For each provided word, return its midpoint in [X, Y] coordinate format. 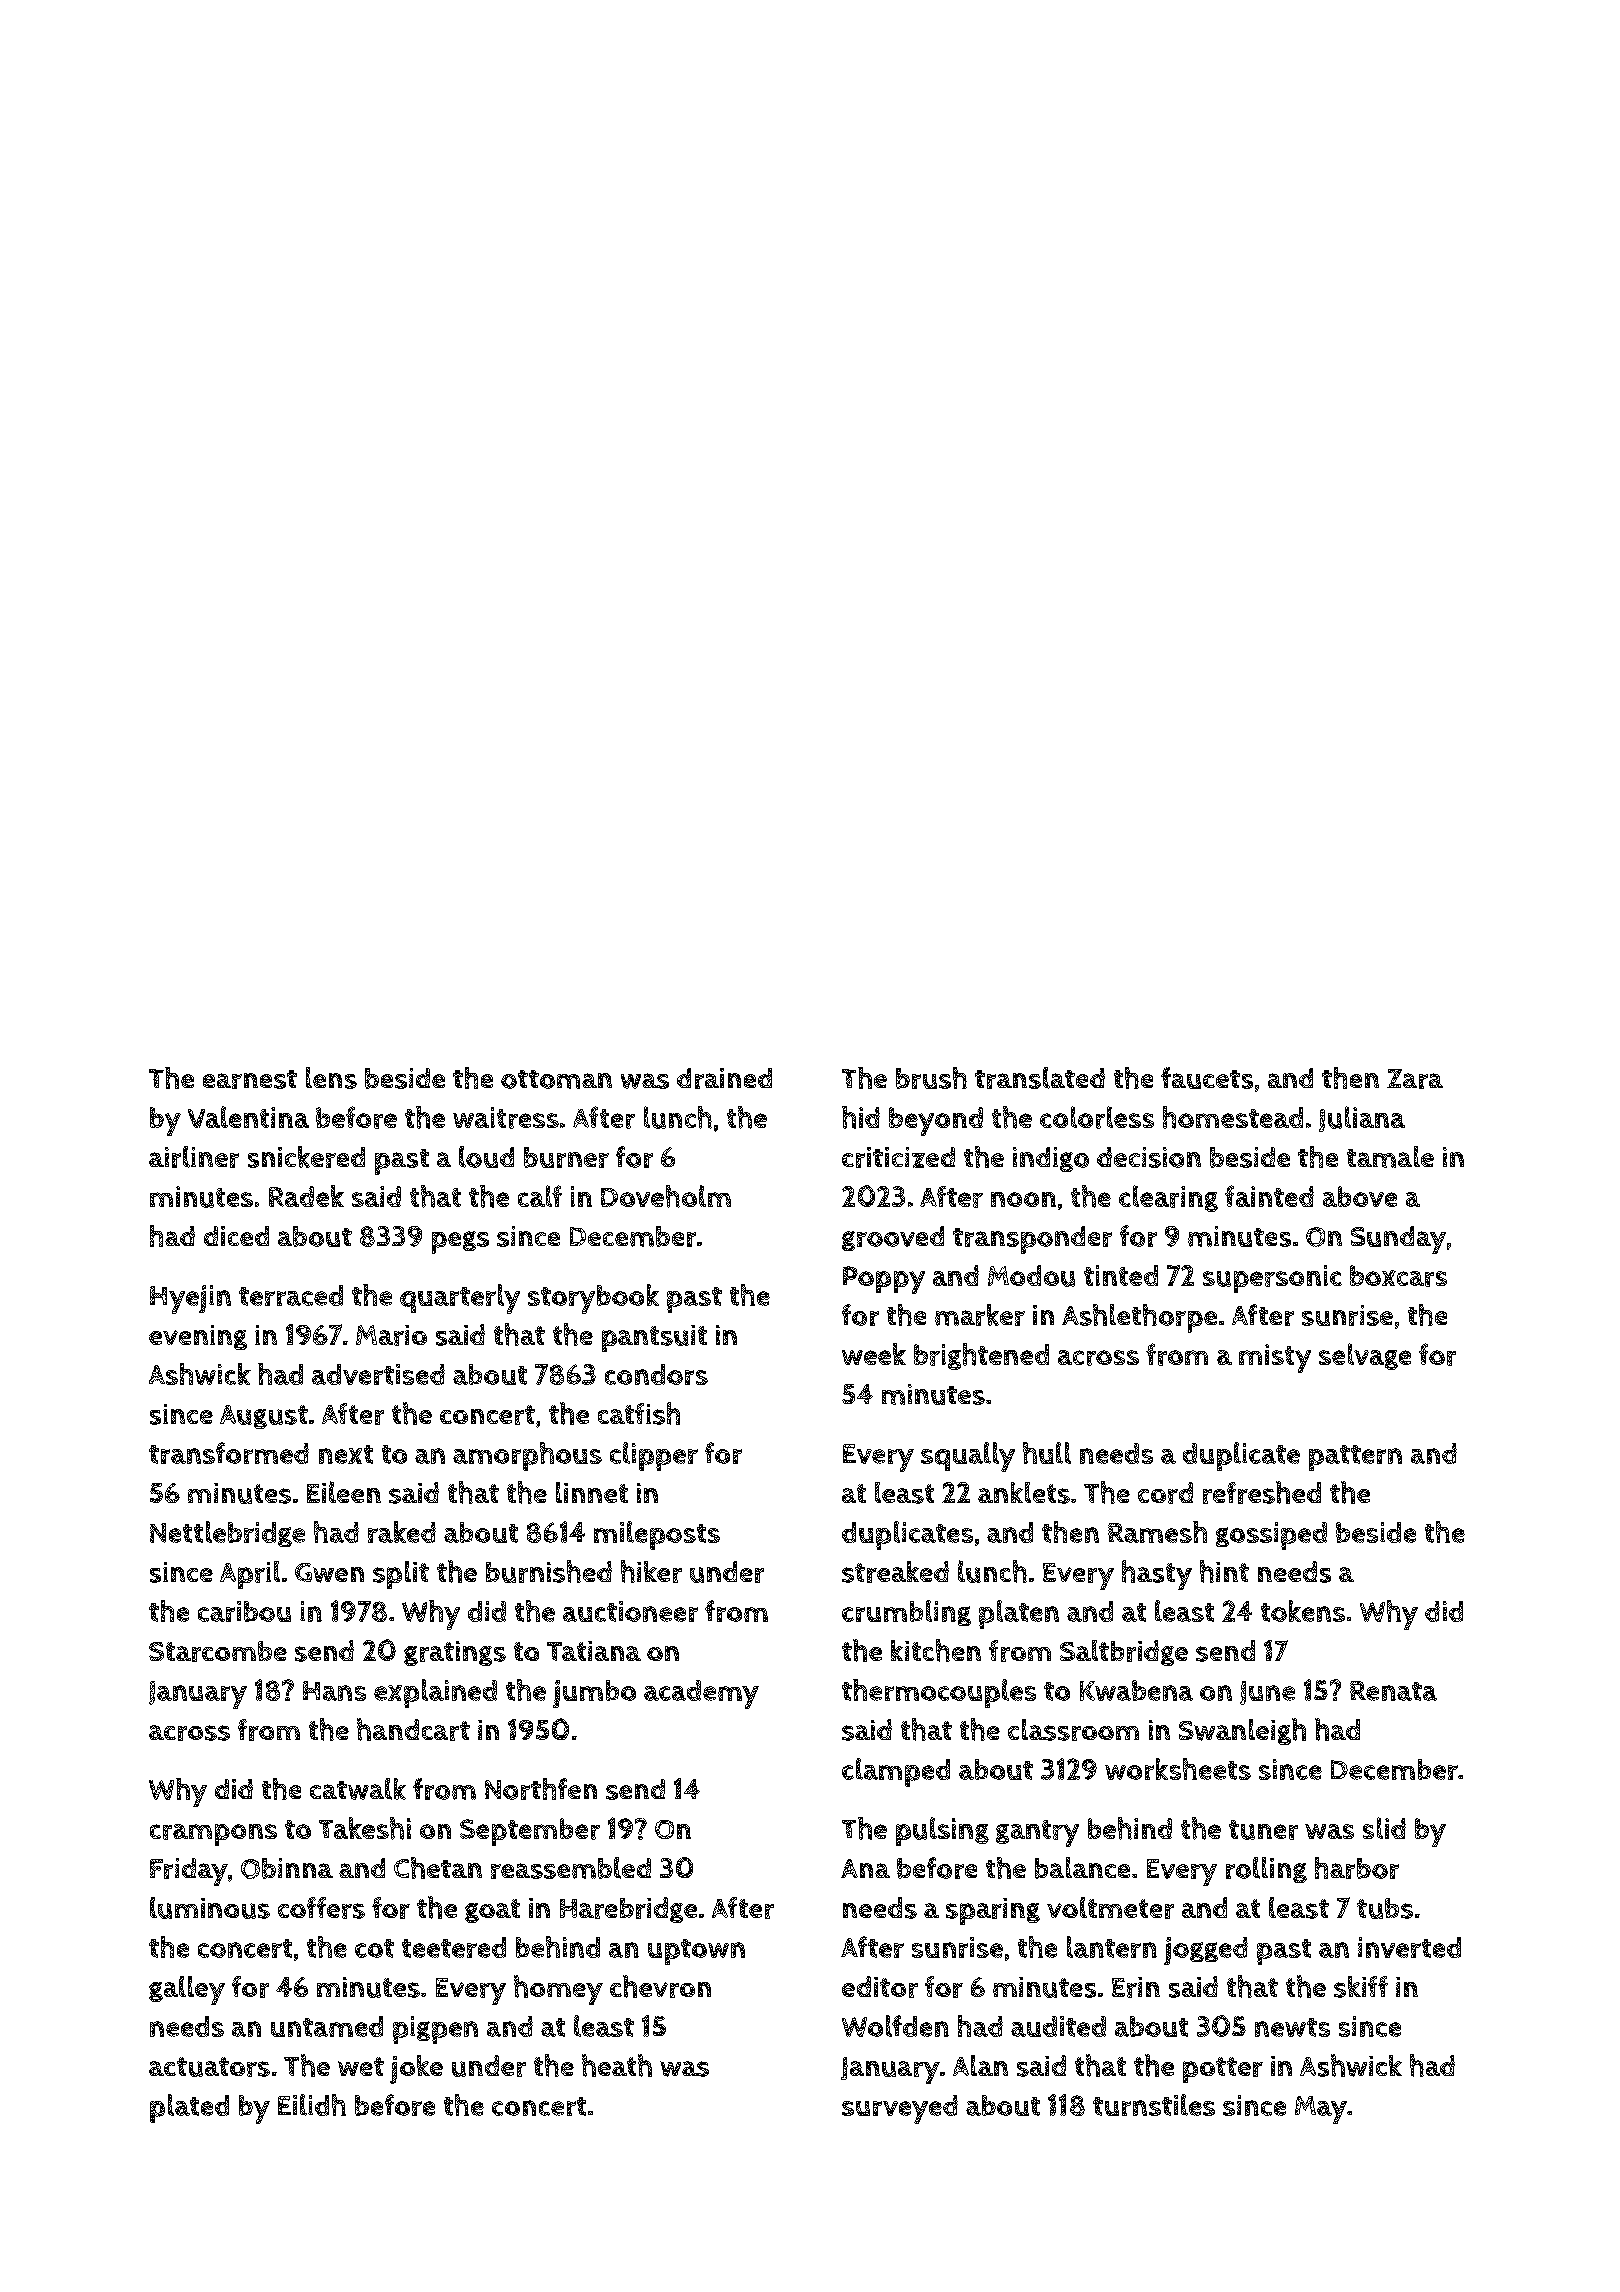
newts [1292, 2027]
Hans [334, 1691]
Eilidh [312, 2105]
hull [1047, 1453]
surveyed [900, 2109]
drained [724, 1078]
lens [331, 1078]
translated [1040, 1078]
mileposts [657, 1535]
